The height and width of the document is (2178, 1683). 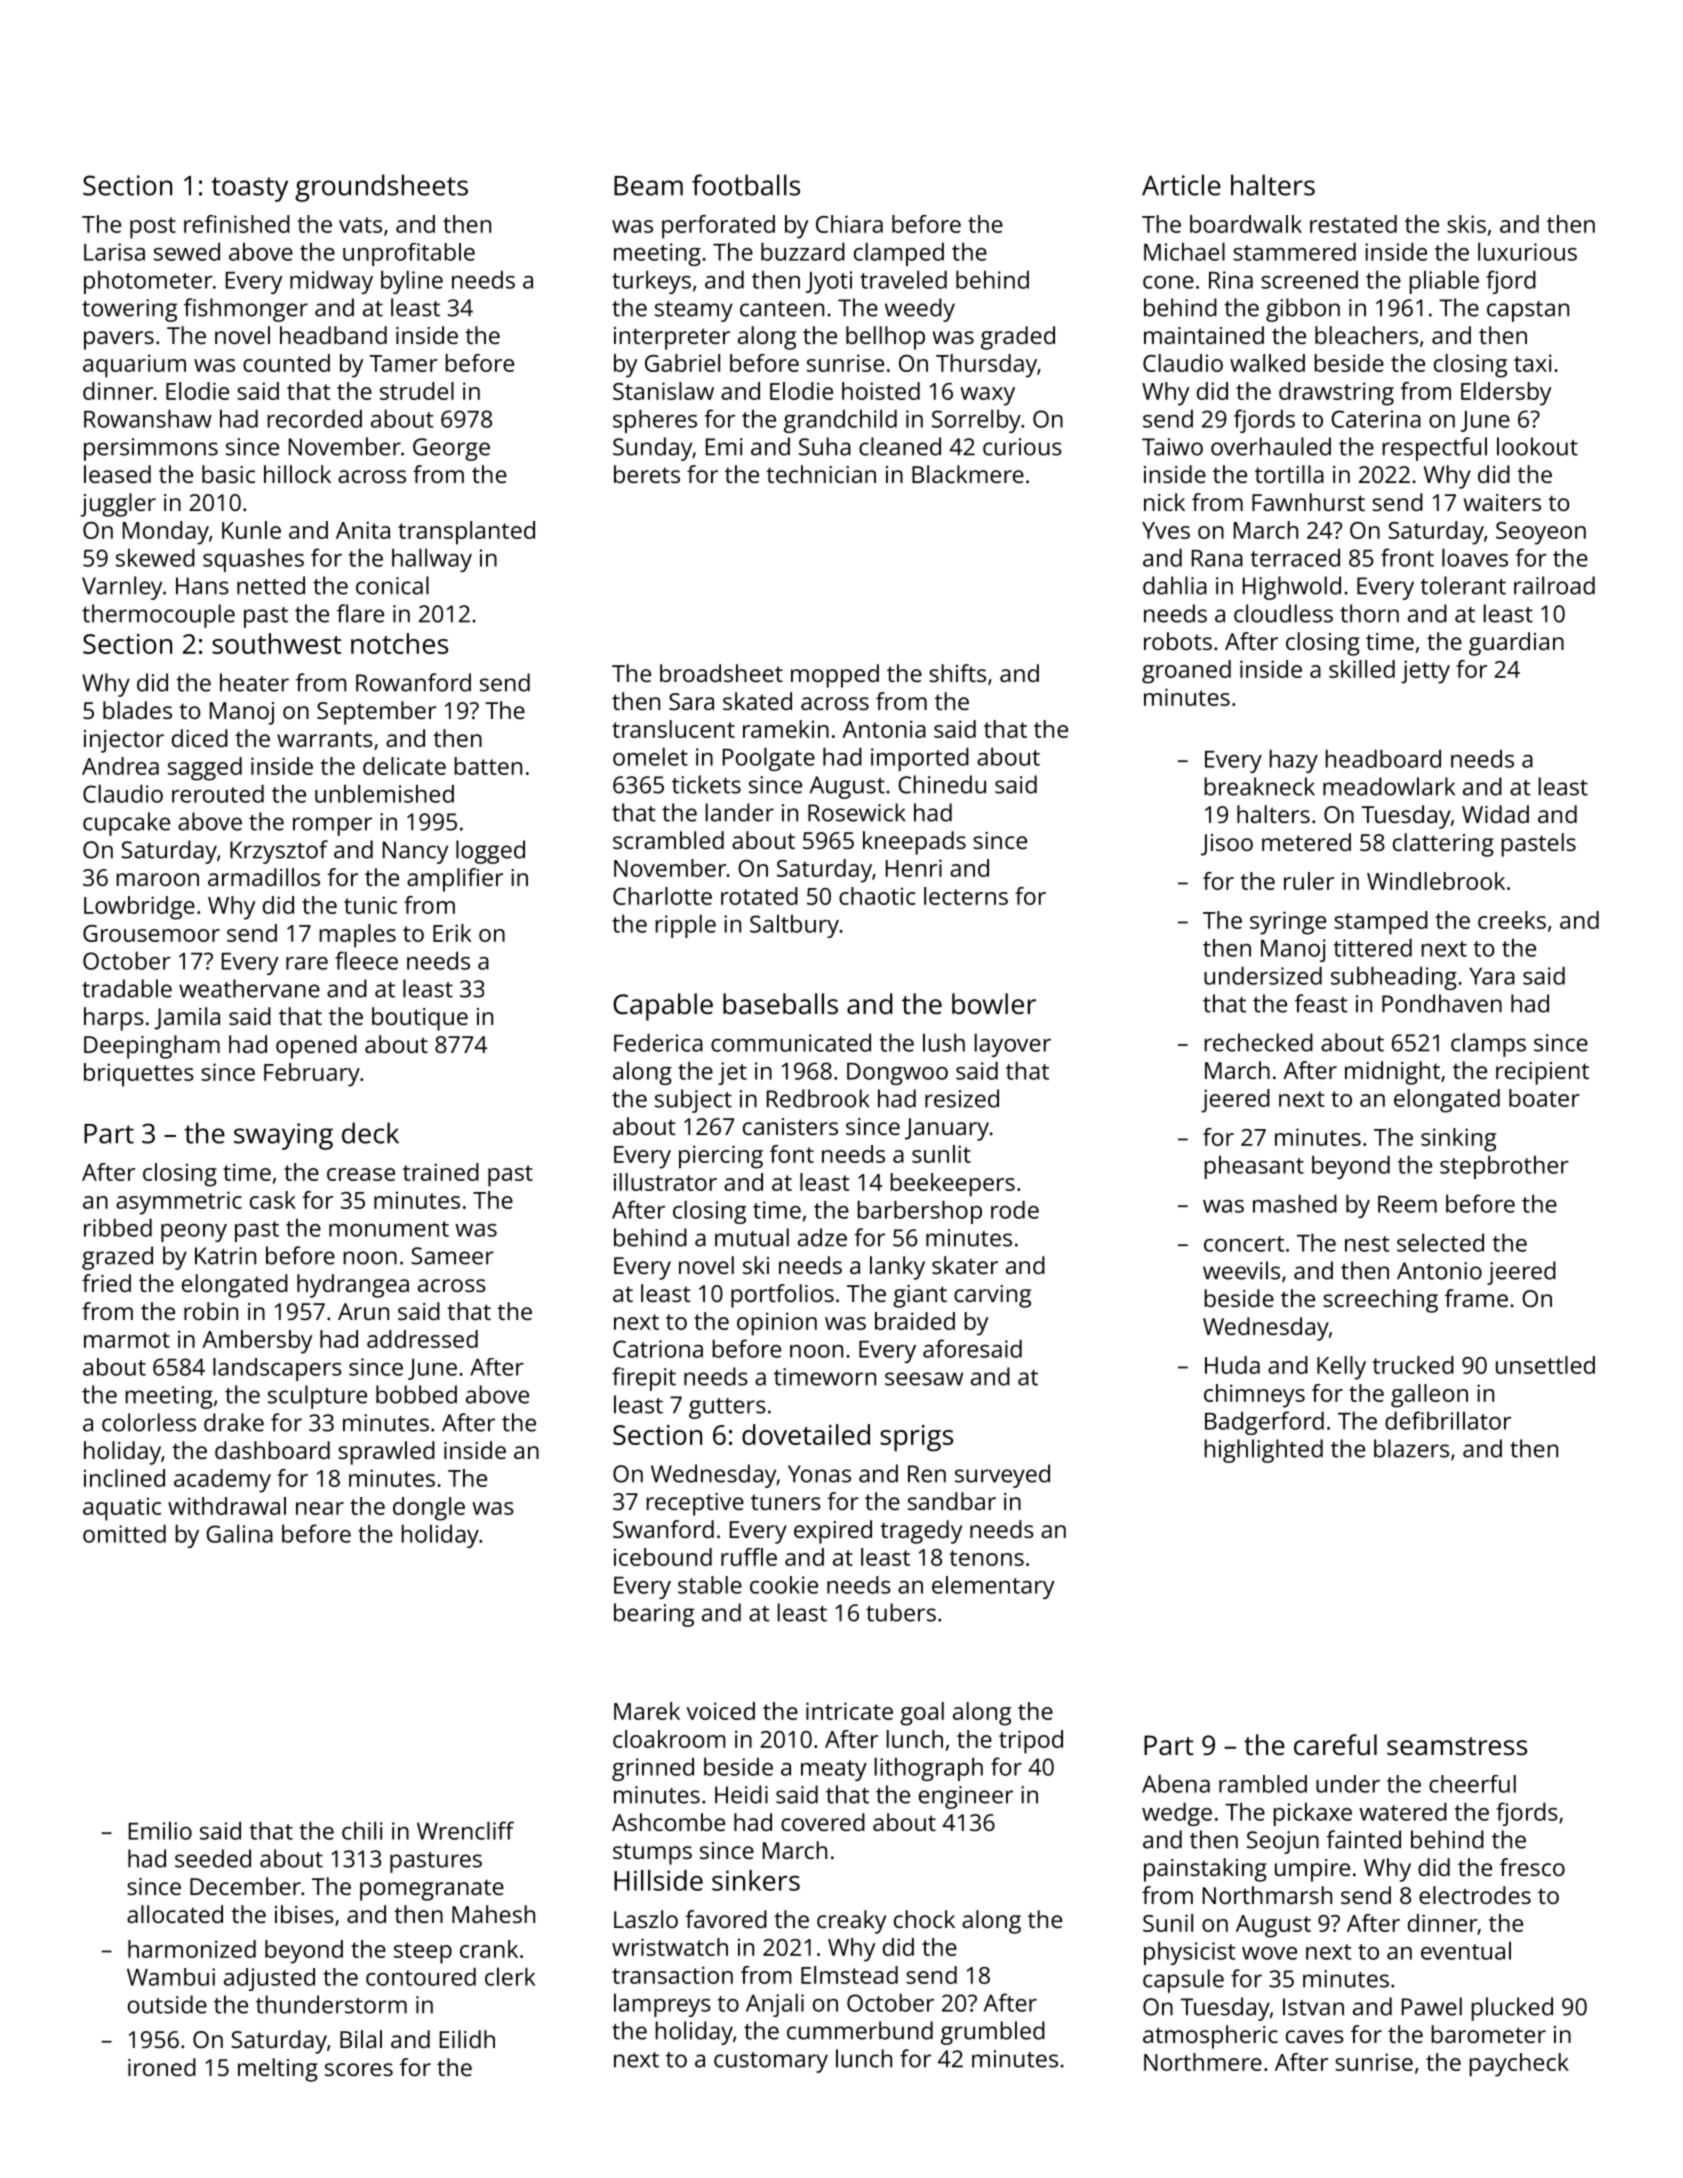 I want to click on engineer, so click(x=966, y=1797).
